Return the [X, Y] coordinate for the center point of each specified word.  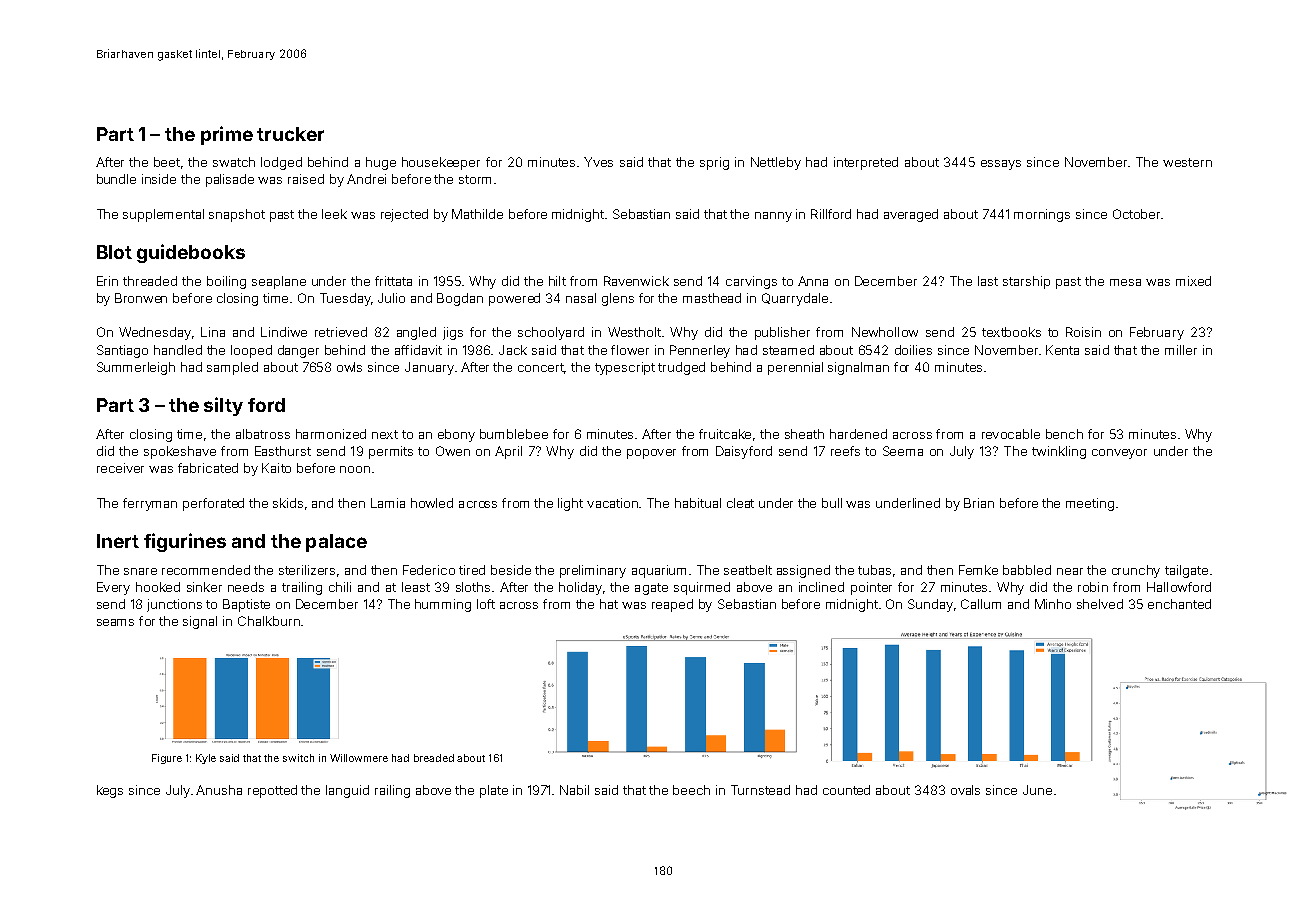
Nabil [574, 790]
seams [115, 622]
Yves [598, 162]
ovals [965, 790]
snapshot [237, 215]
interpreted [866, 163]
